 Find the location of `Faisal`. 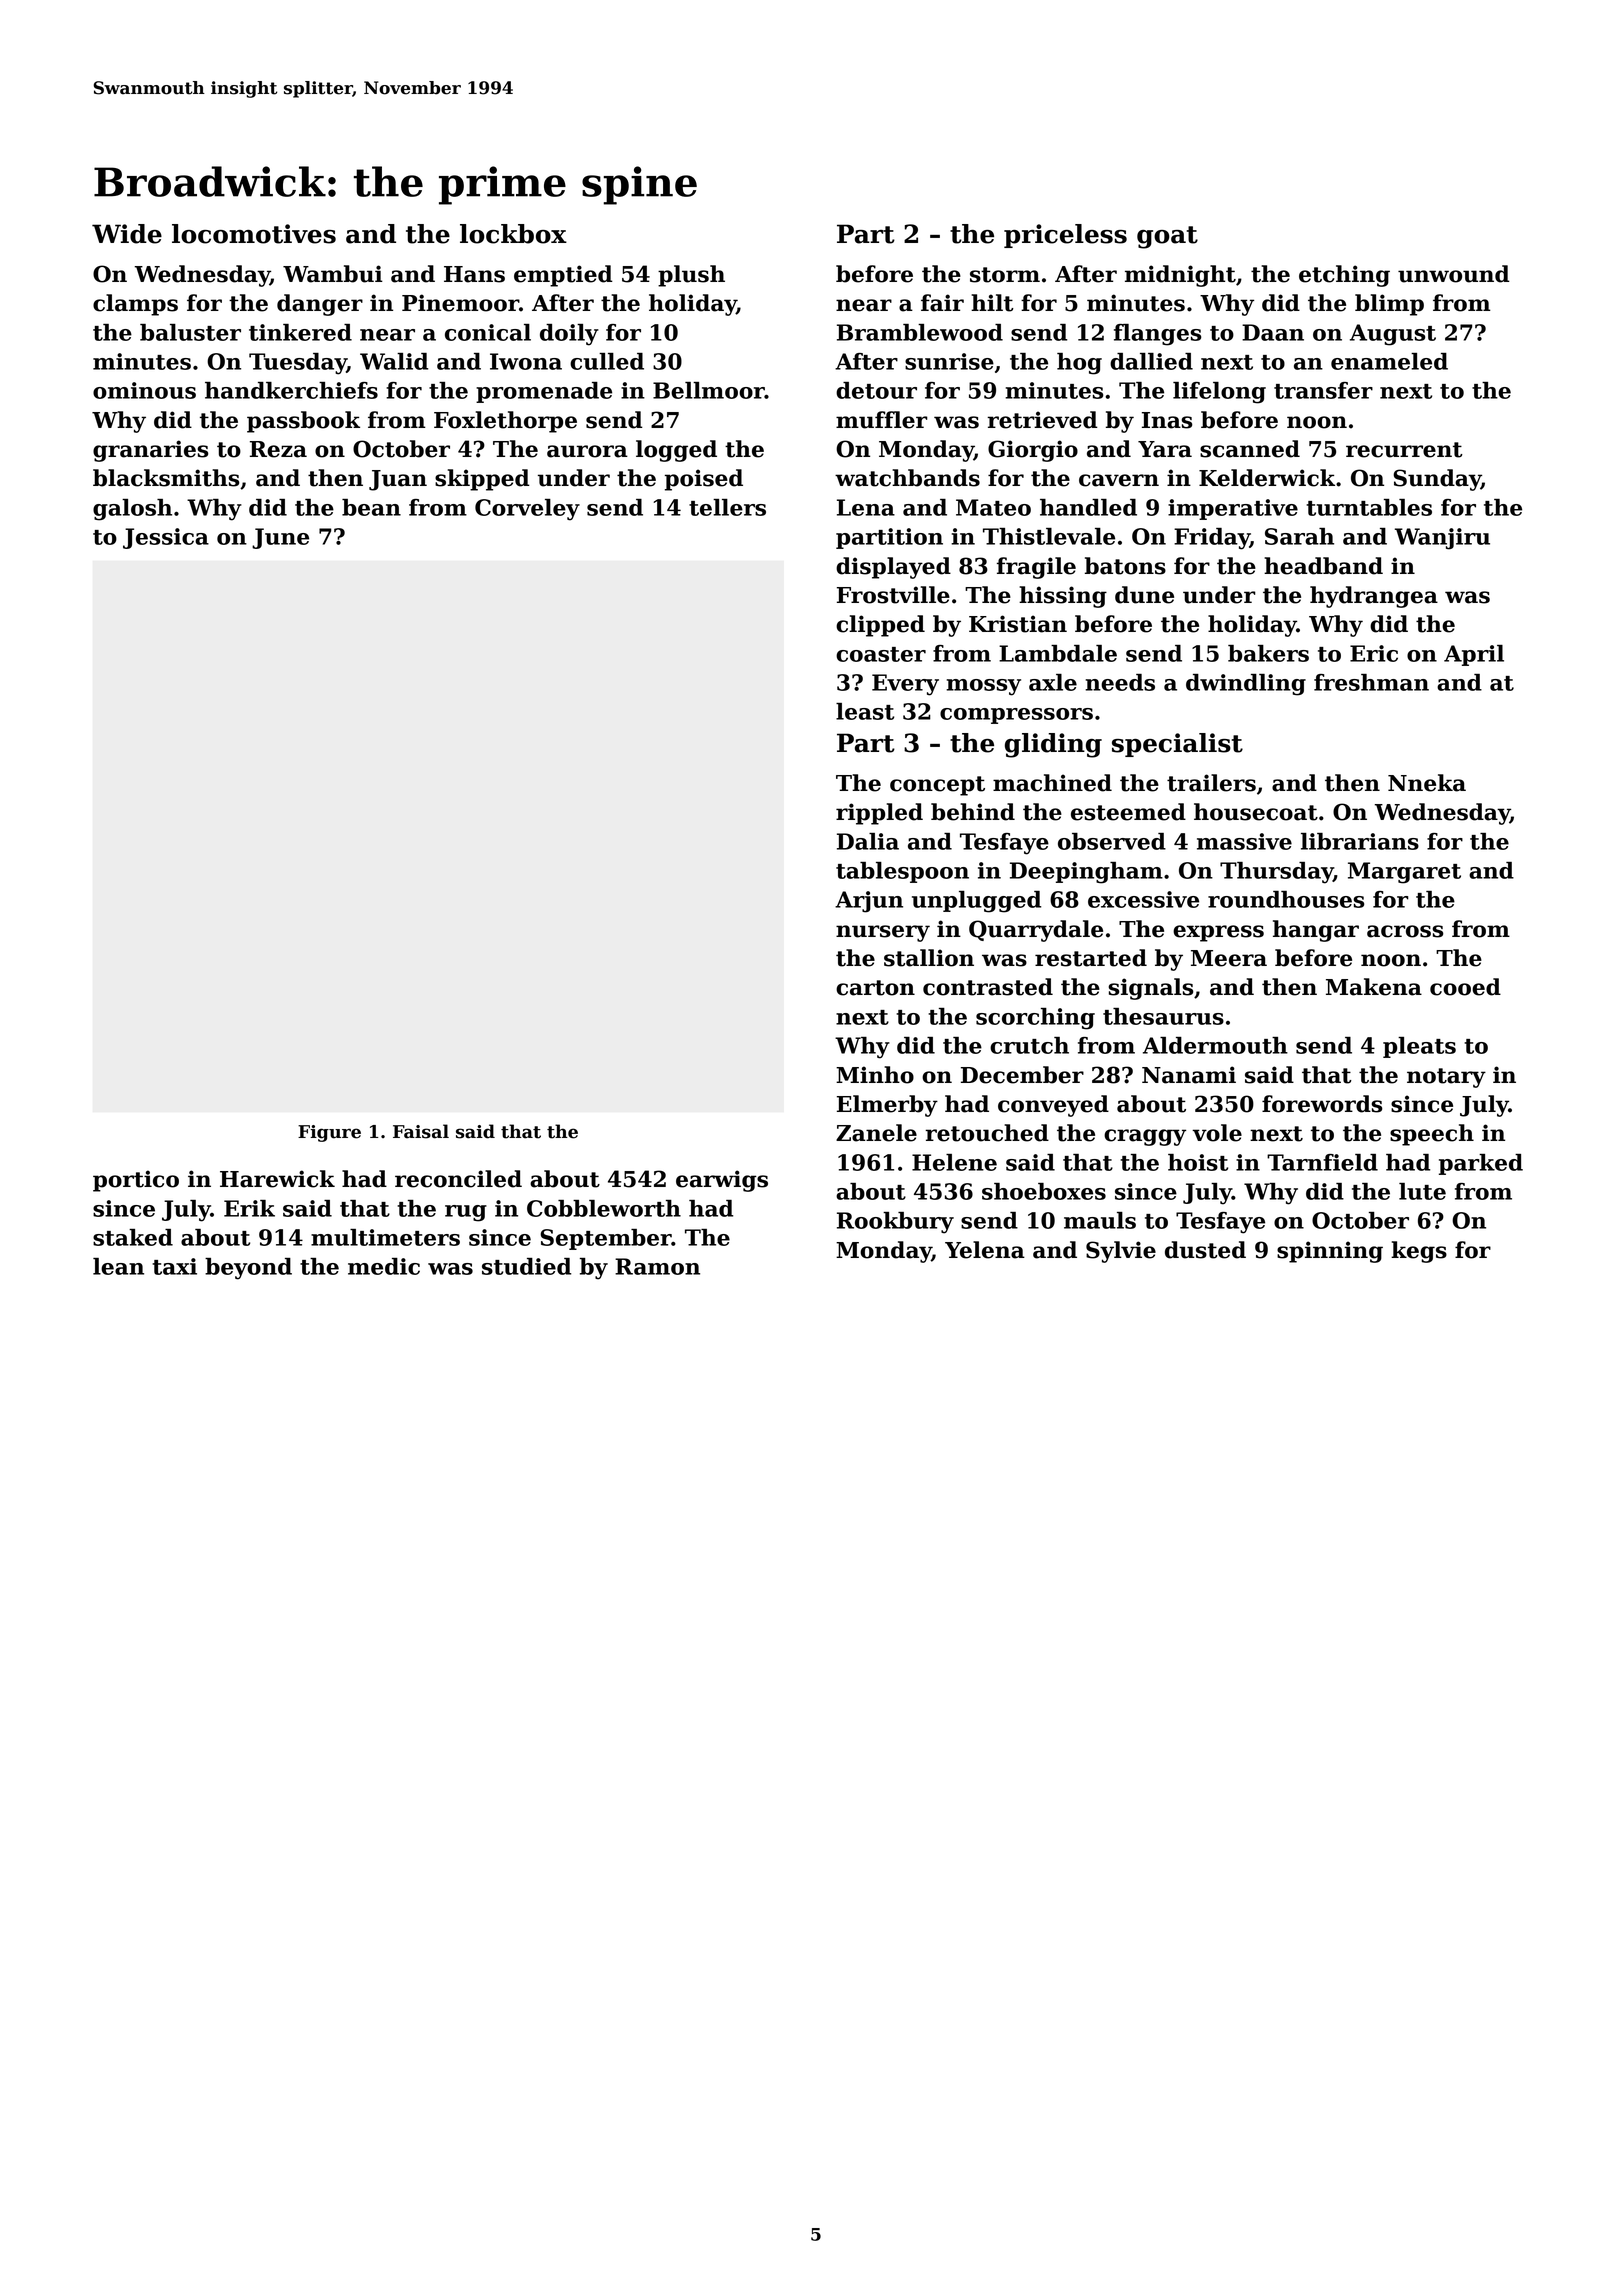

Faisal is located at coordinates (421, 1131).
